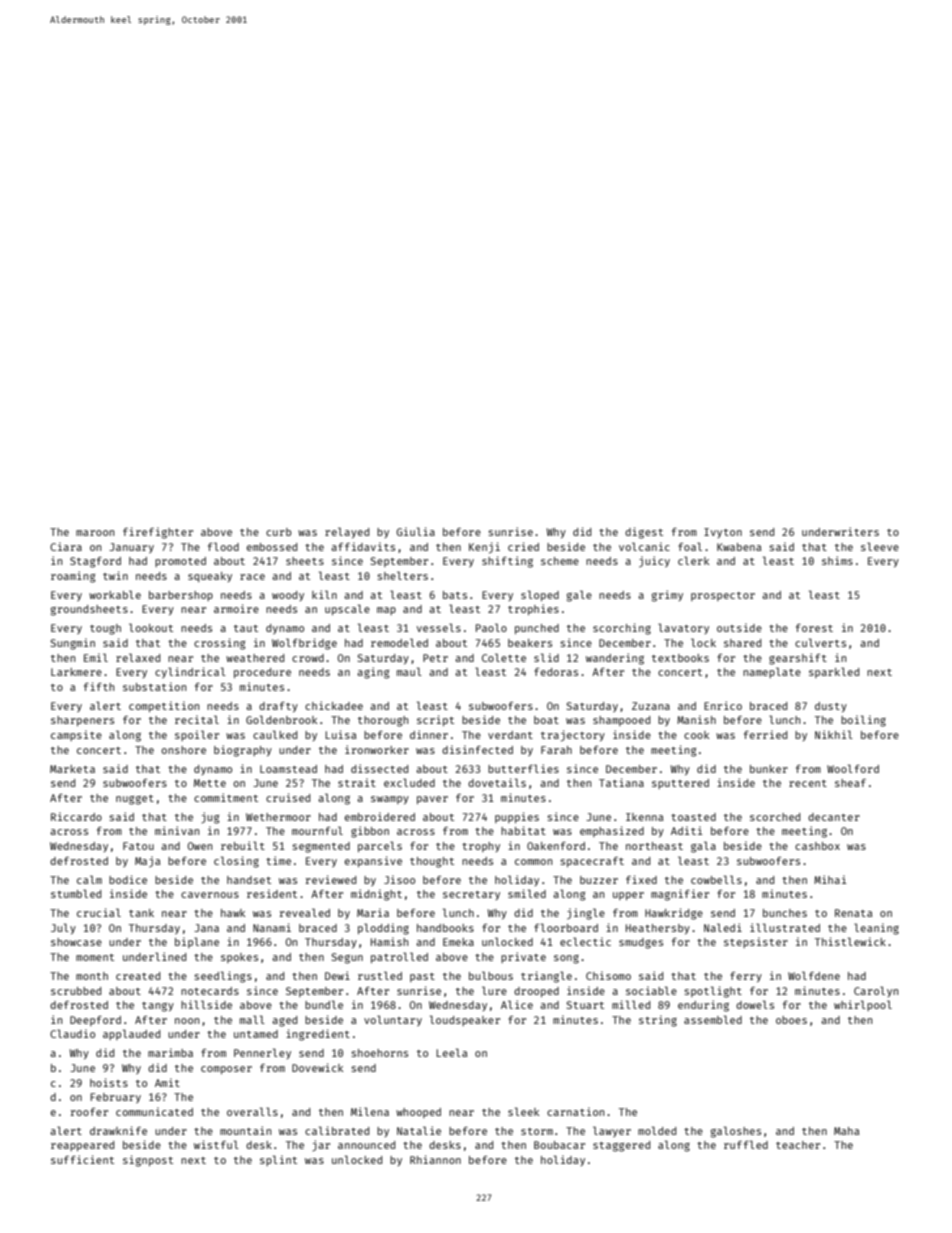  I want to click on oboes, so click(791, 1020).
